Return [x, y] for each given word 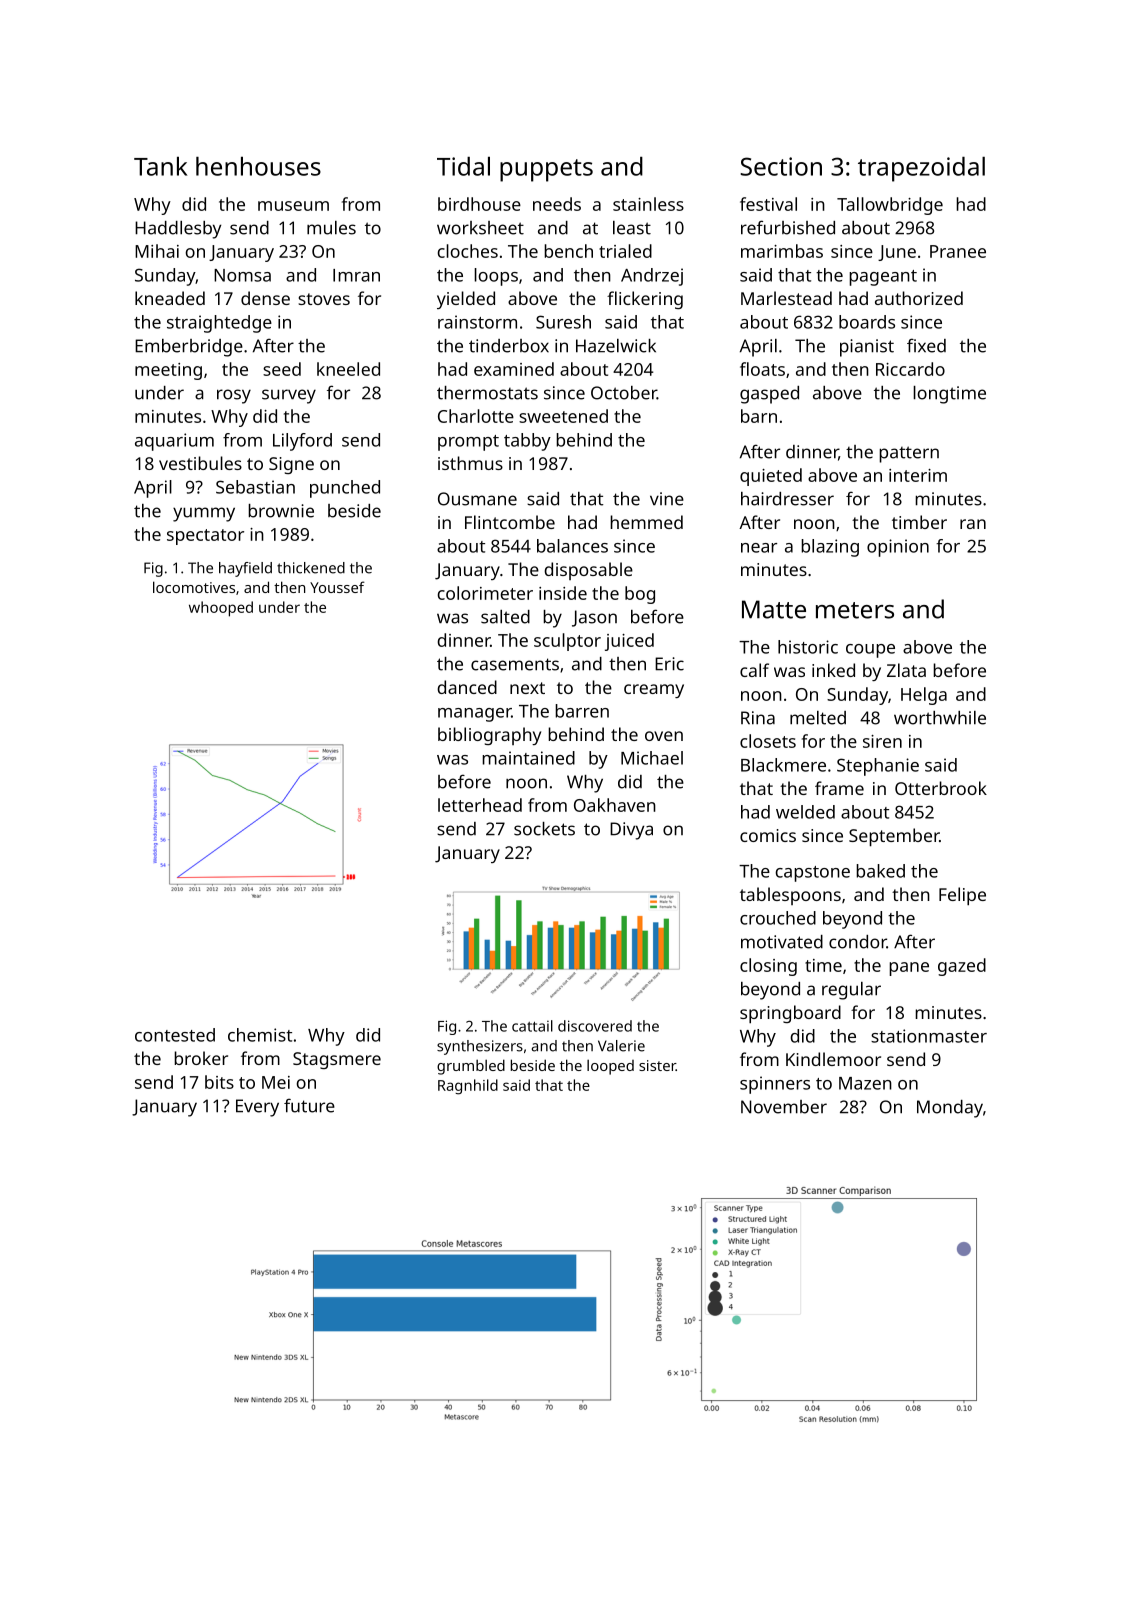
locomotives [194, 587]
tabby [527, 442]
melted [818, 718]
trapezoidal [921, 169]
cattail [532, 1026]
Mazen [865, 1083]
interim [918, 475]
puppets [546, 170]
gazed [962, 967]
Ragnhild [468, 1087]
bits [219, 1082]
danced [467, 687]
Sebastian [255, 487]
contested [175, 1035]
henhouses [258, 166]
